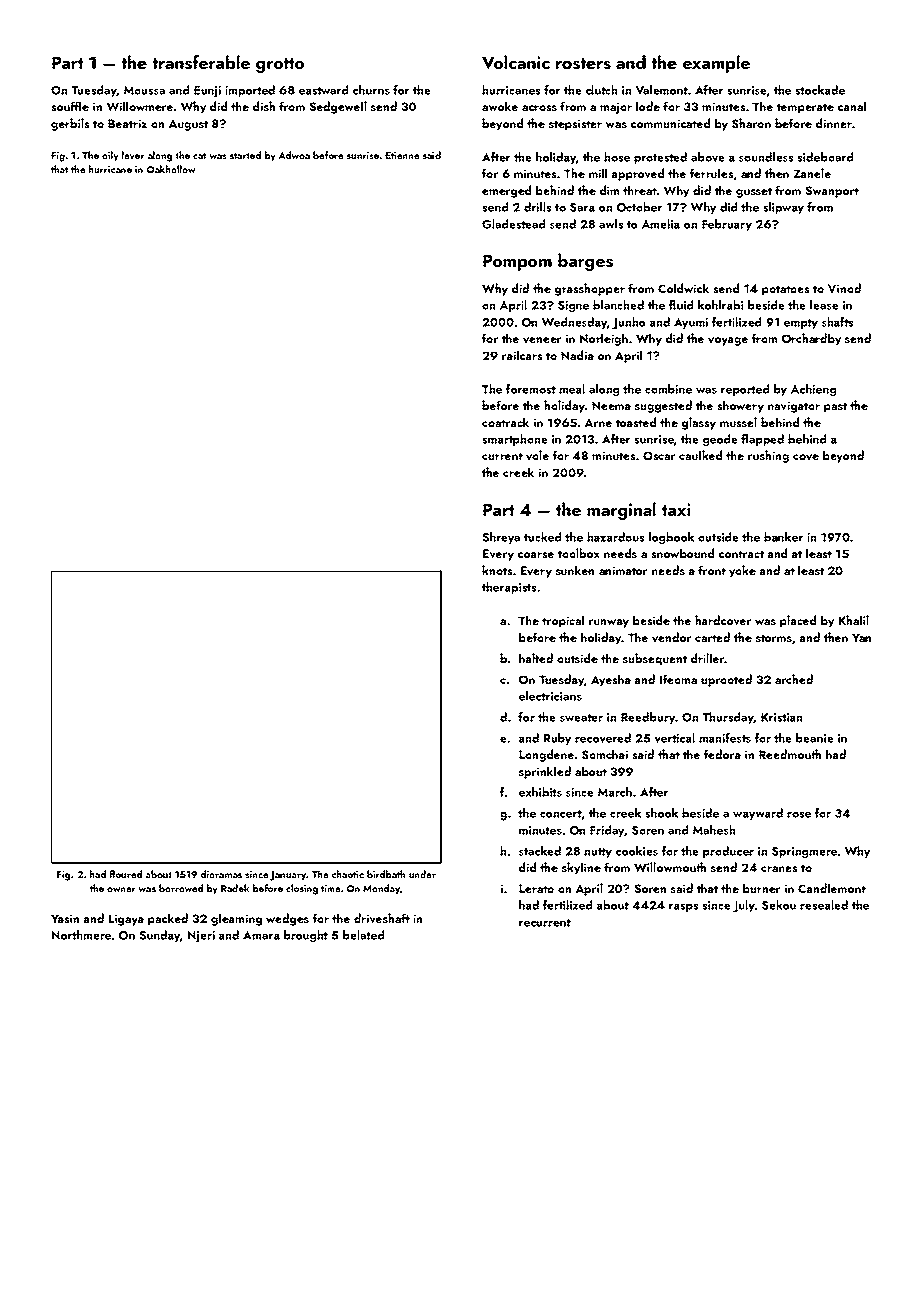 Image resolution: width=924 pixels, height=1308 pixels. What do you see at coordinates (497, 570) in the document?
I see `knots` at bounding box center [497, 570].
